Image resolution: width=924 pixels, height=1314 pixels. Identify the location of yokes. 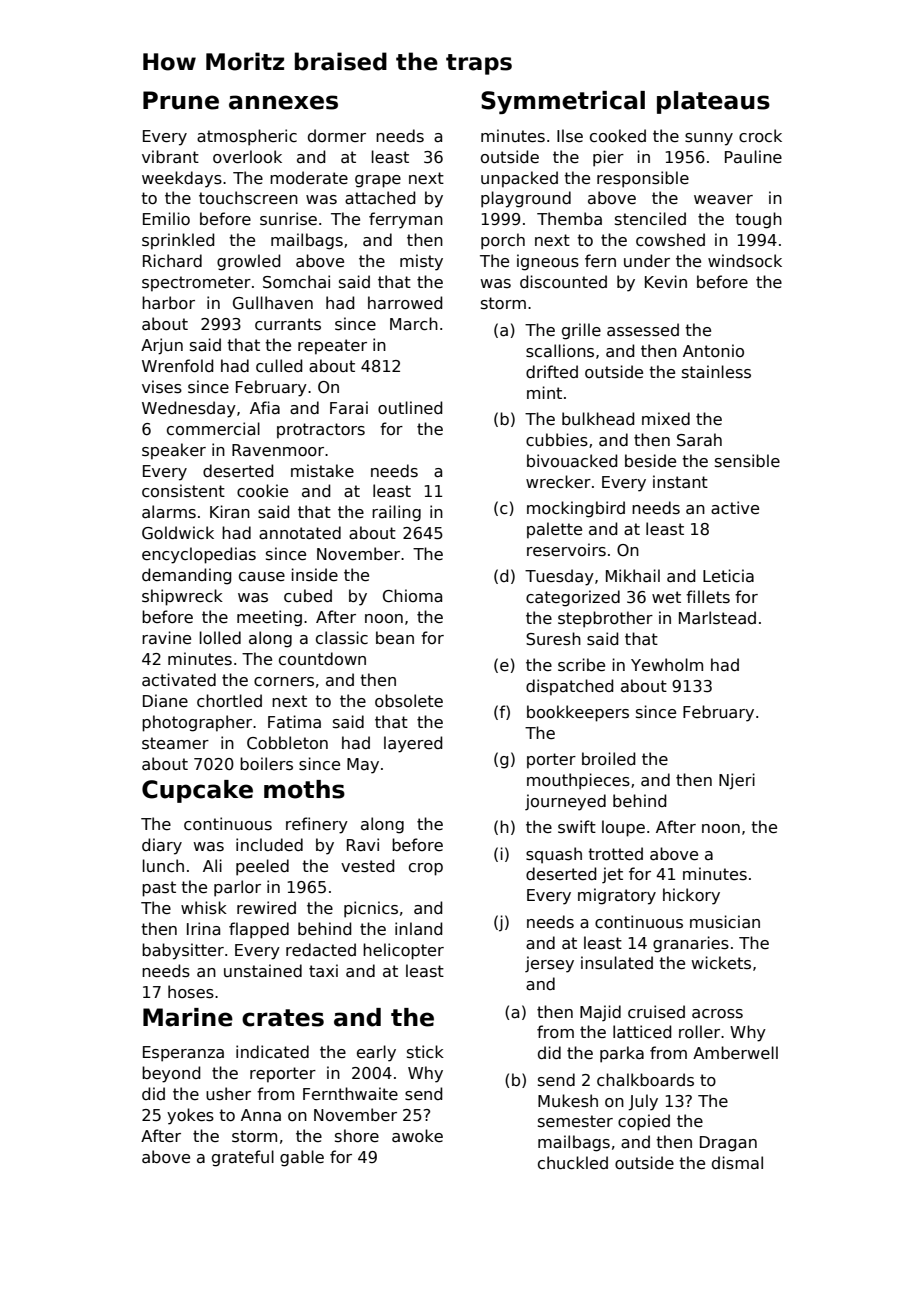
(190, 1116).
